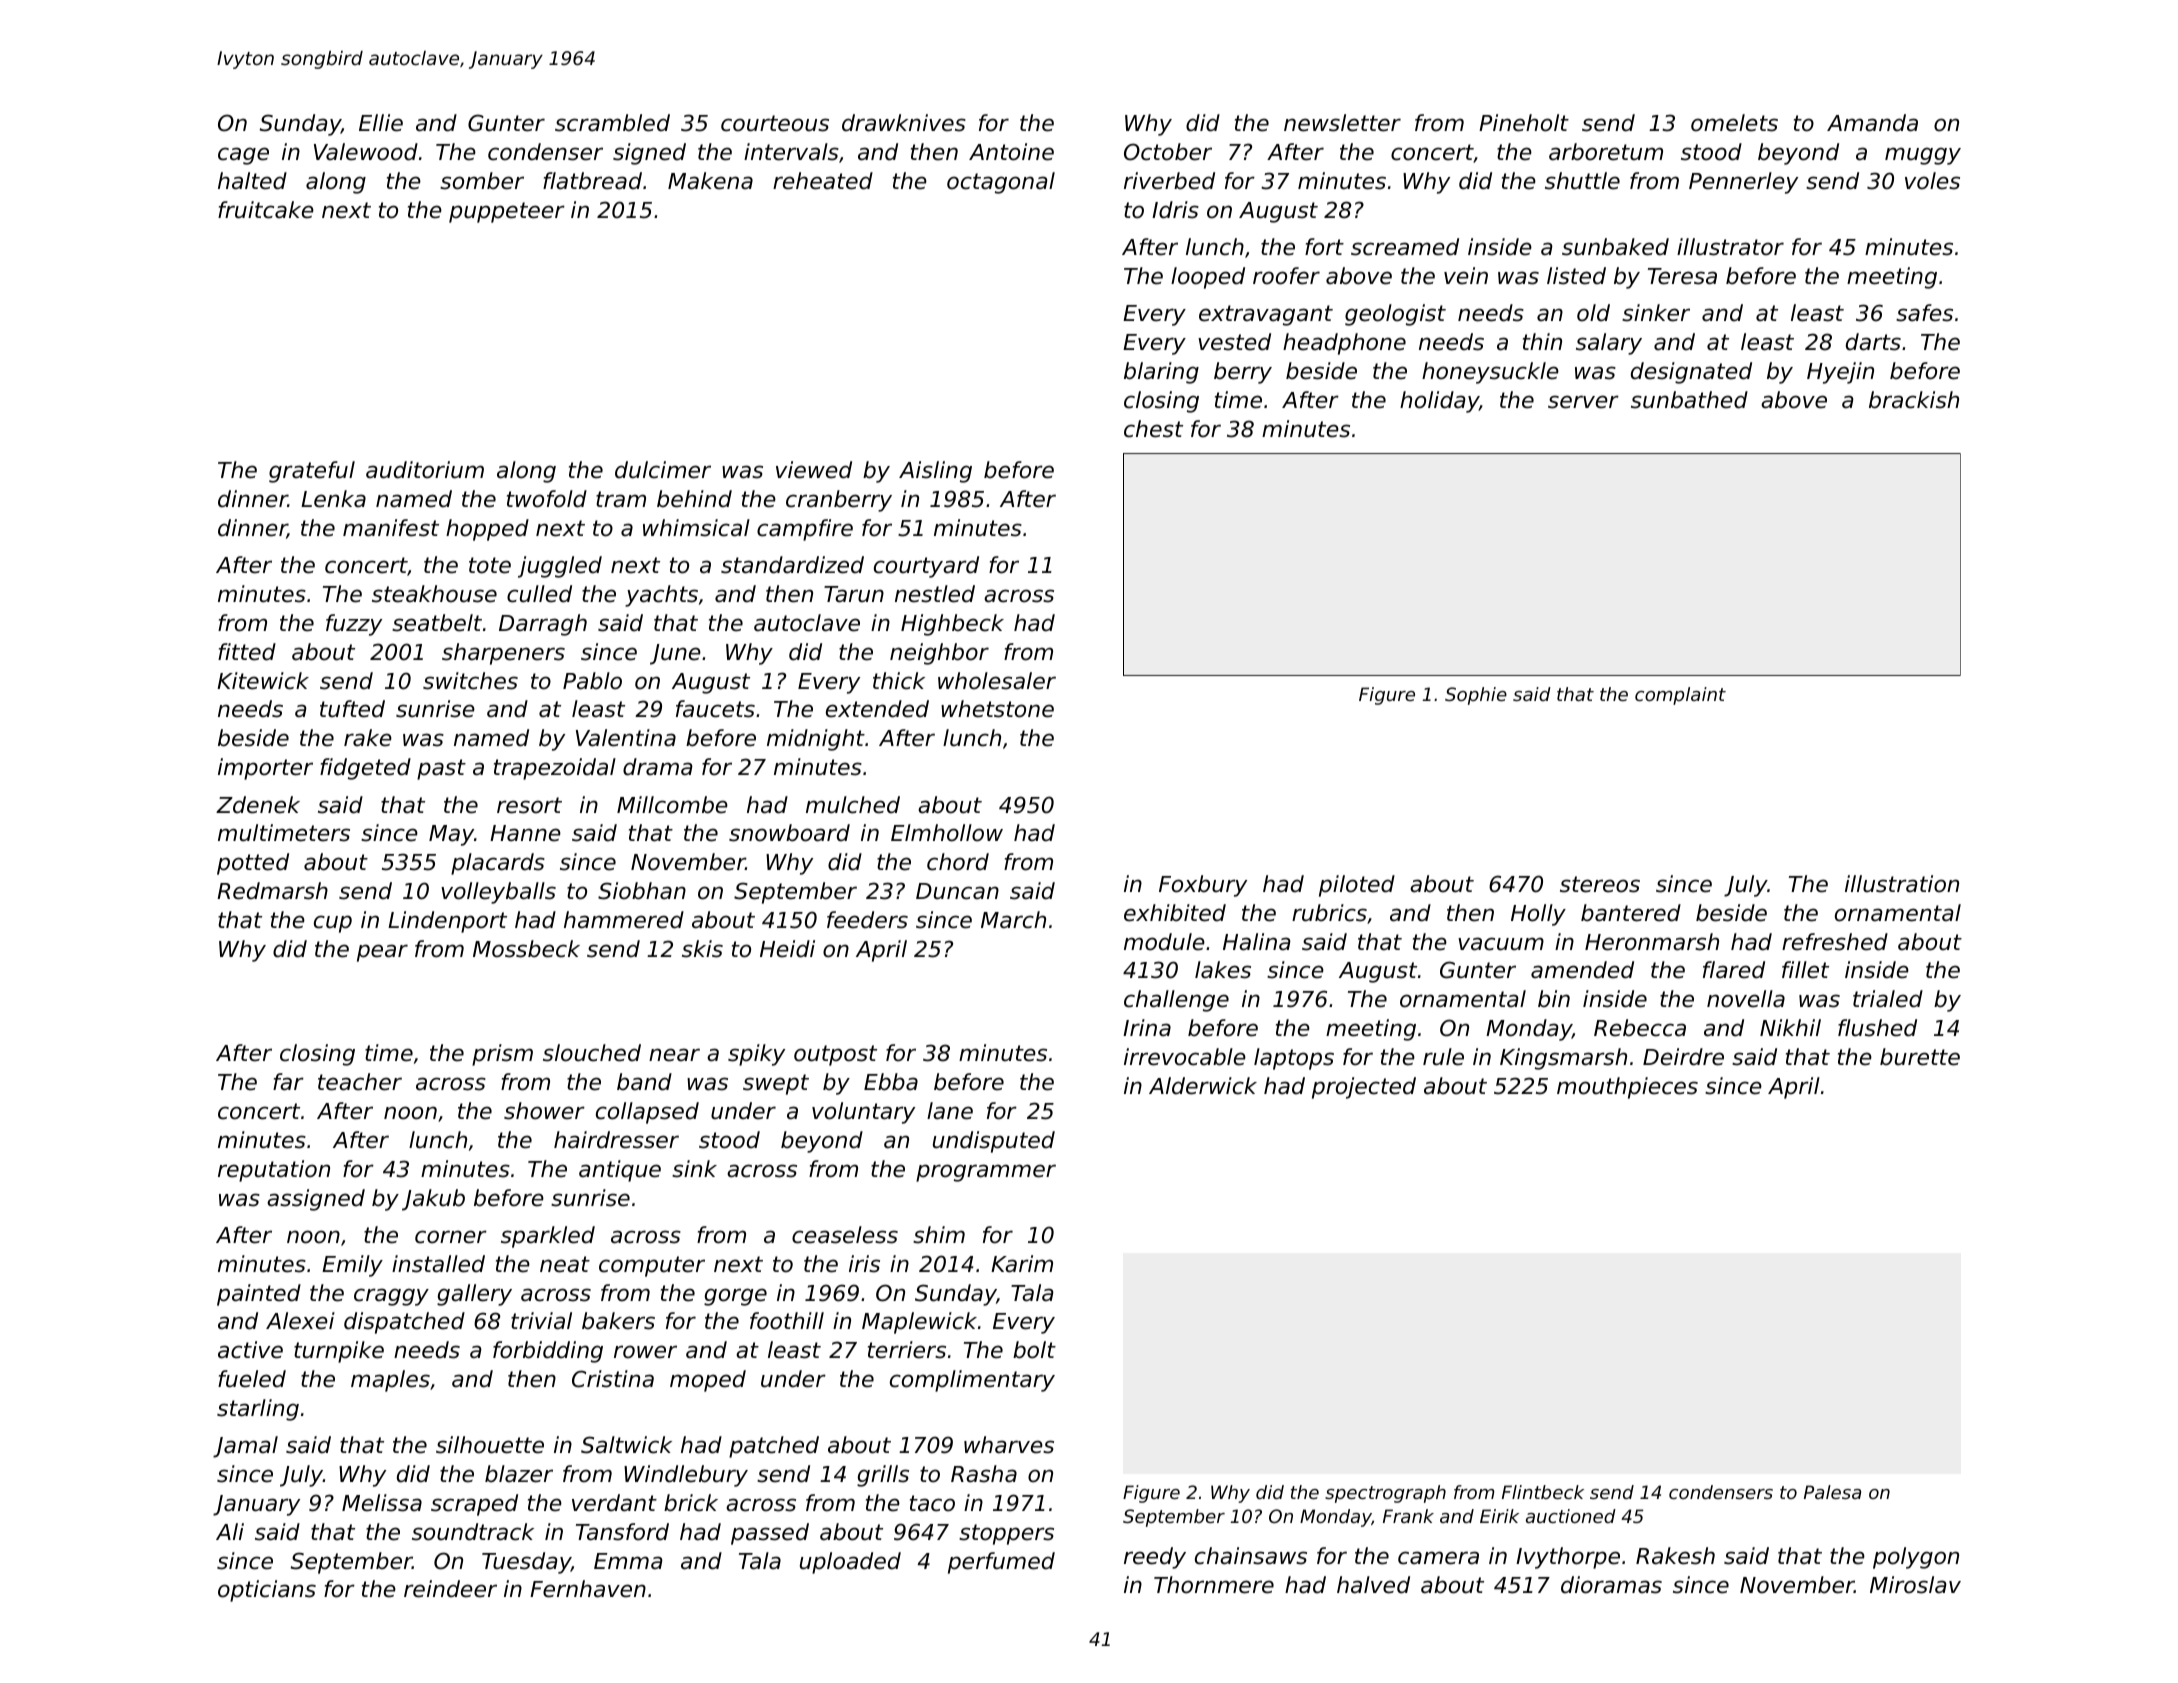 The height and width of the screenshot is (1683, 2178). What do you see at coordinates (1743, 183) in the screenshot?
I see `Pennerley` at bounding box center [1743, 183].
